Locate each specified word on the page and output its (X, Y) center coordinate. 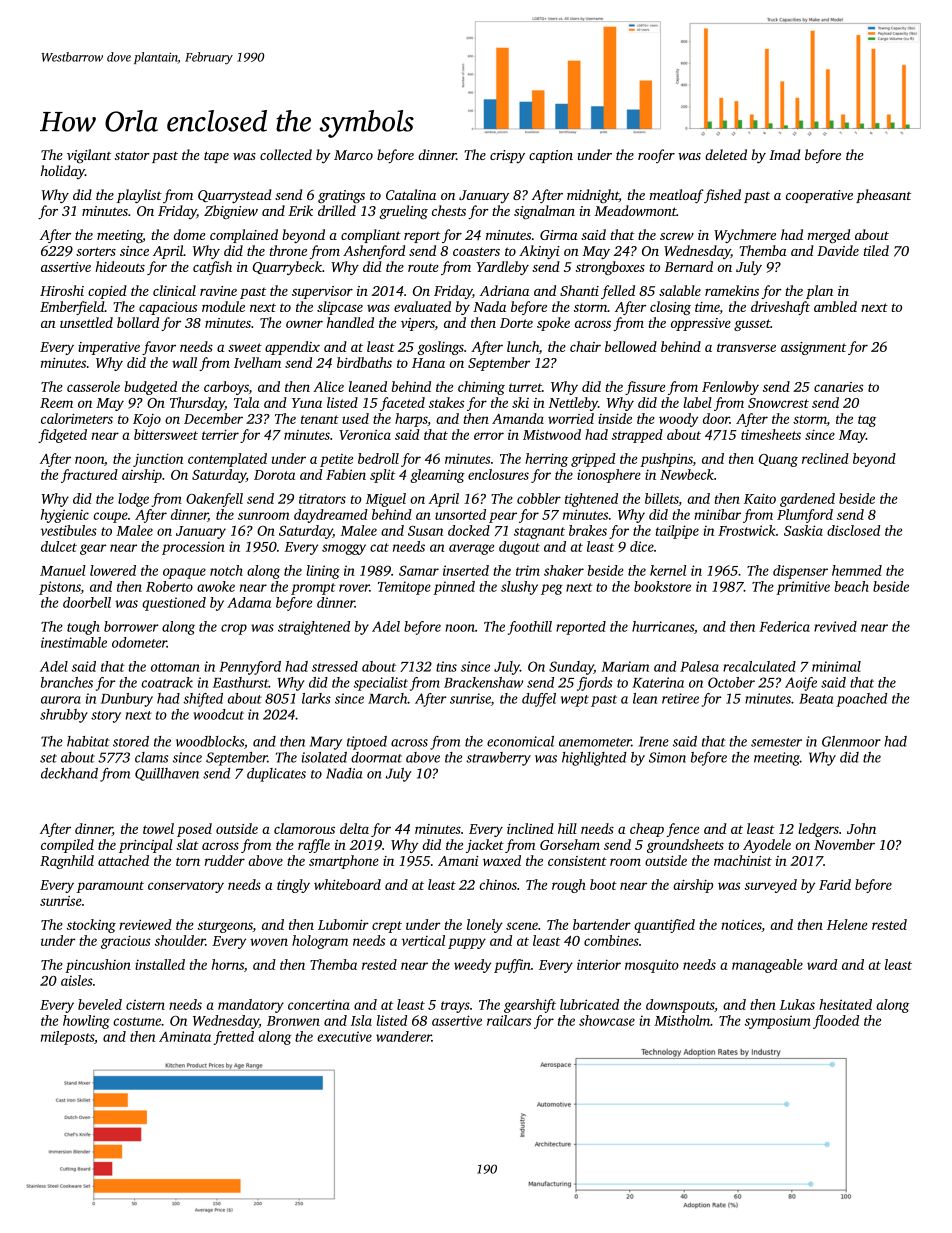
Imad (784, 154)
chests (449, 210)
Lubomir (343, 924)
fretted (234, 1038)
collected (286, 154)
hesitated (845, 1004)
